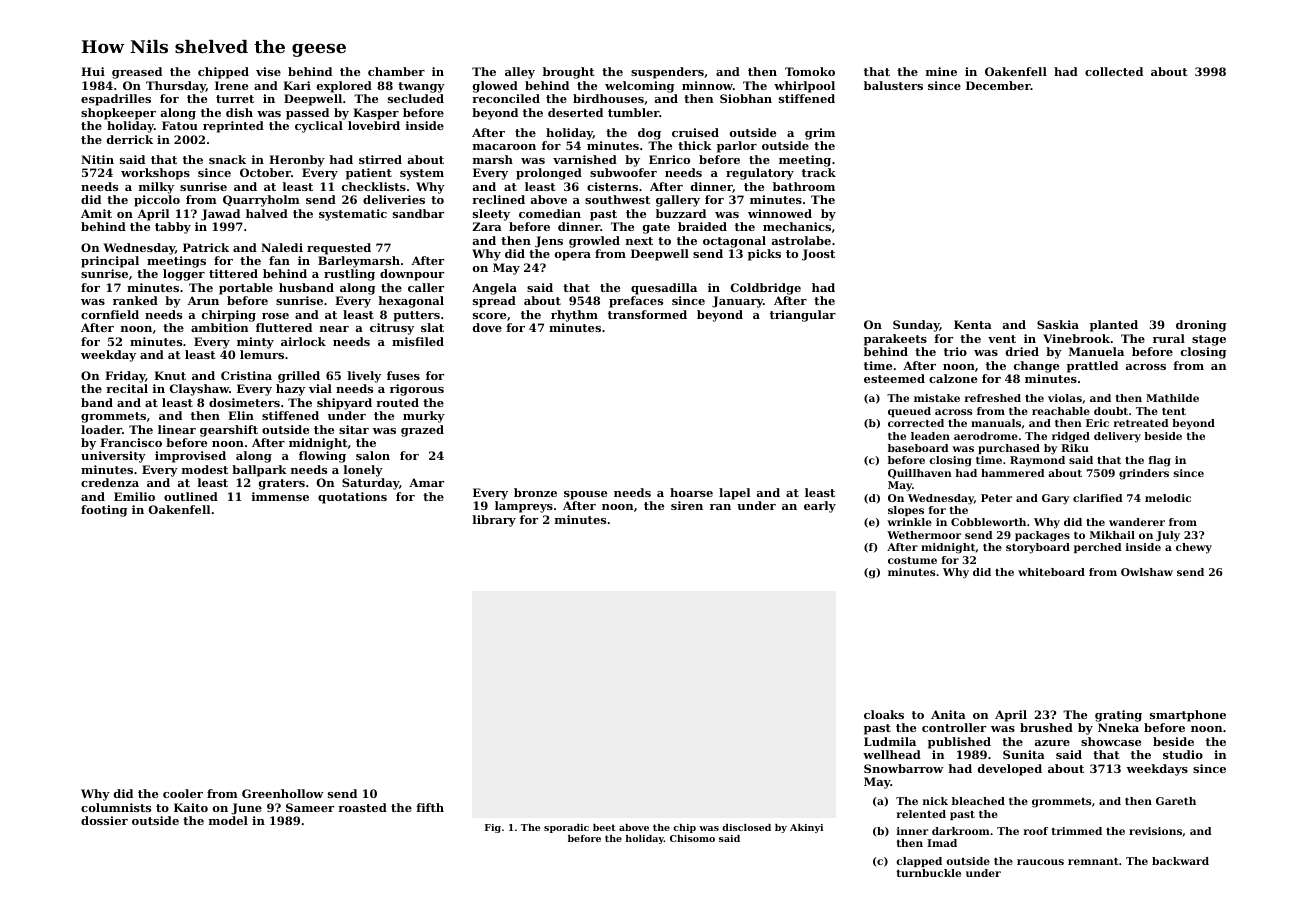  Describe the element at coordinates (233, 127) in the screenshot. I see `reprinted` at that location.
